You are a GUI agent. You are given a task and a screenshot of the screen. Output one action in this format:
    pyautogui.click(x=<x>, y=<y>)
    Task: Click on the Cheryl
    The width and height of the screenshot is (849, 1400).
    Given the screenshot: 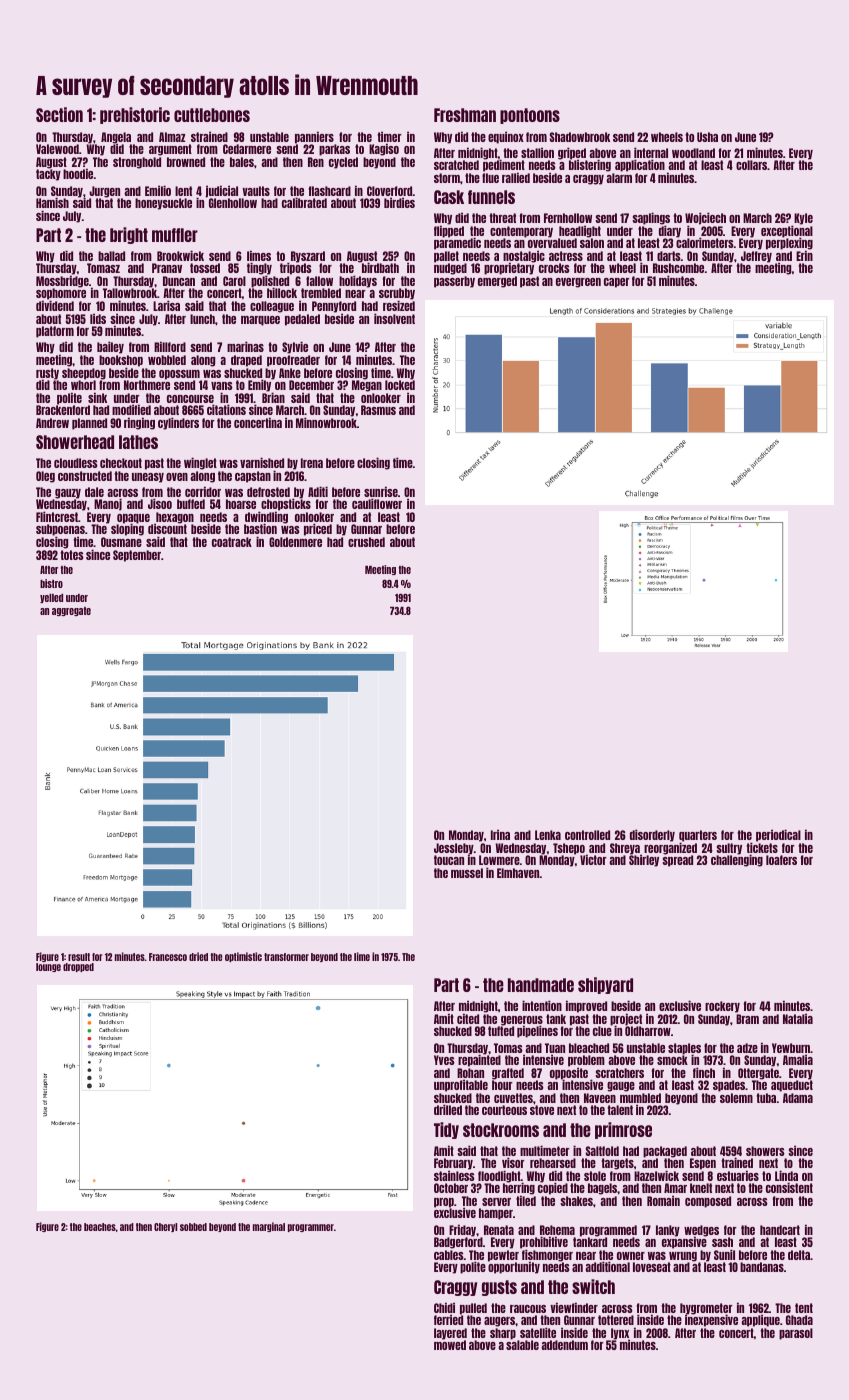 What is the action you would take?
    pyautogui.click(x=165, y=1227)
